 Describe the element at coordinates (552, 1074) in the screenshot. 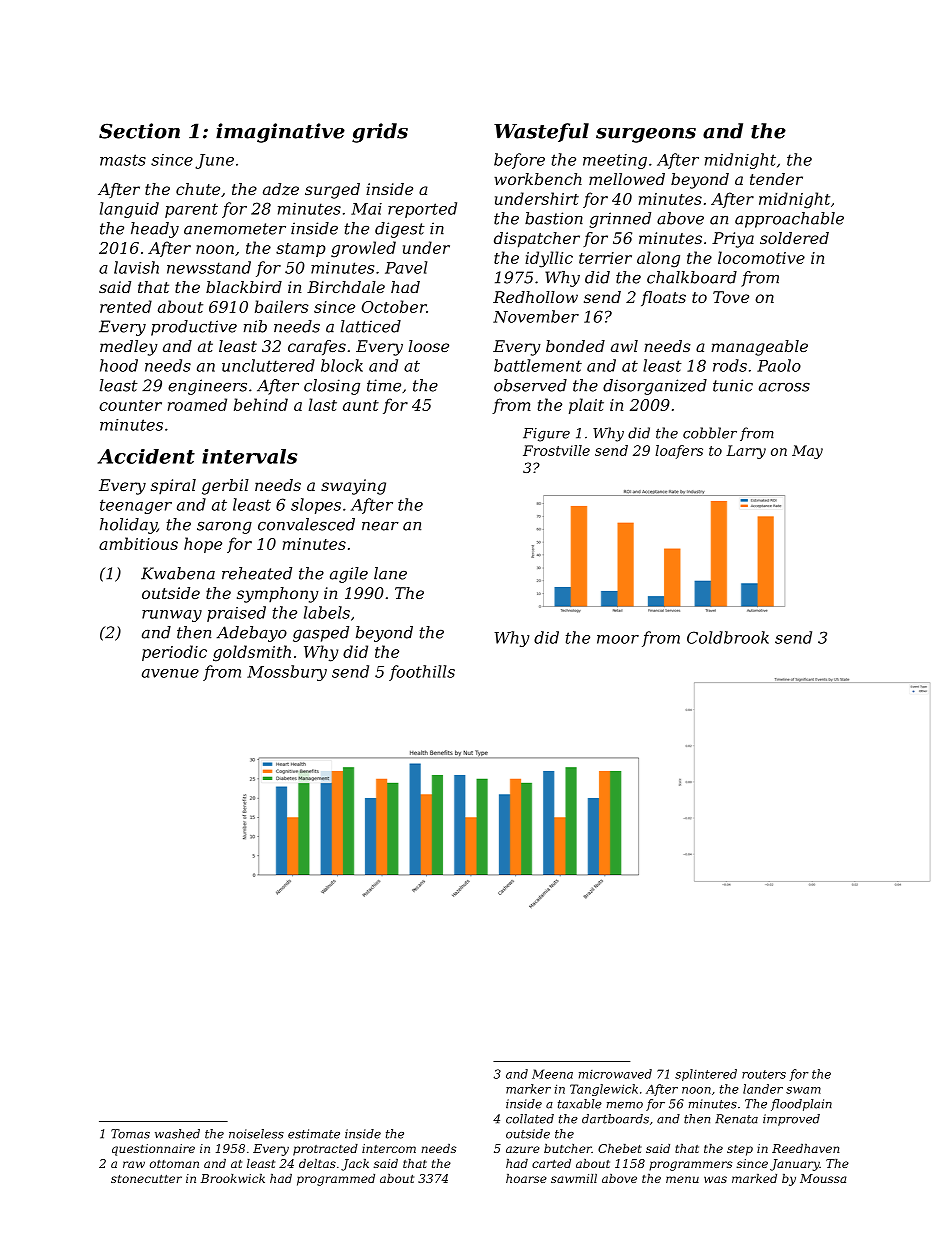

I see `Meena` at that location.
